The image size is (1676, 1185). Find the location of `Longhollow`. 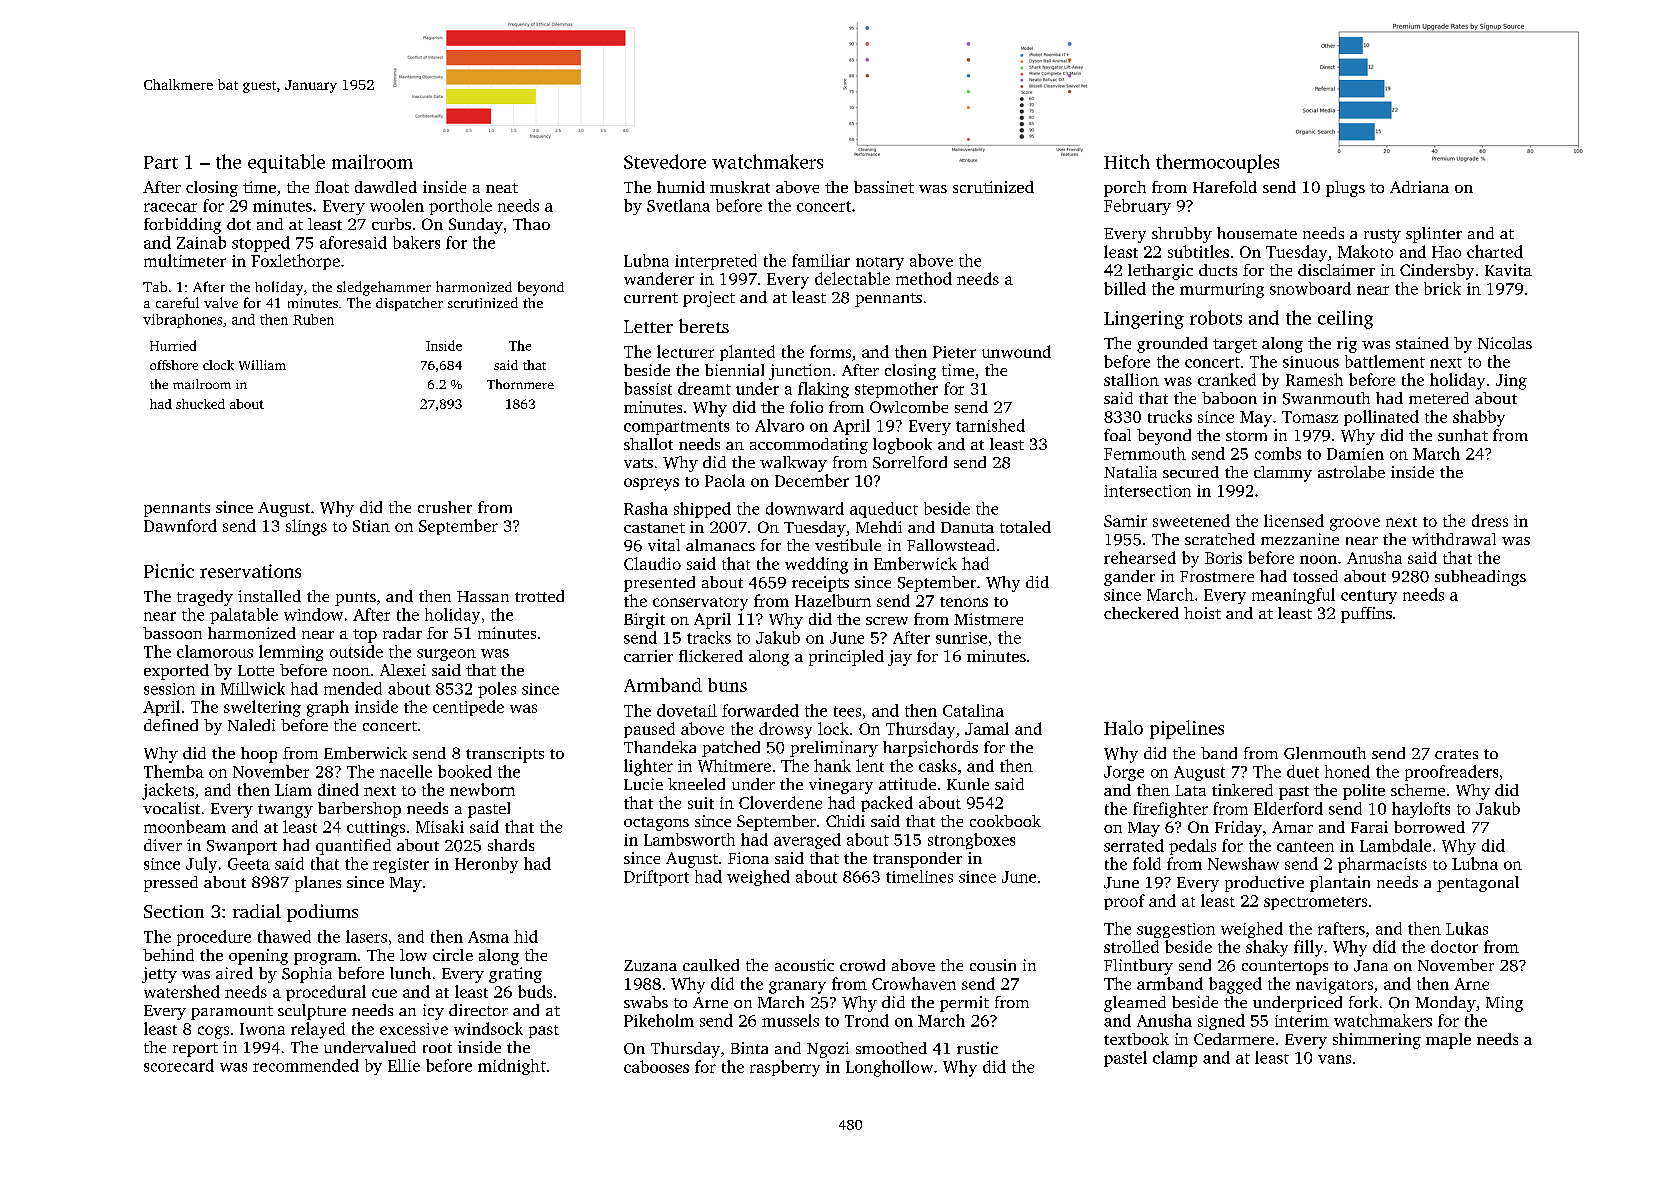

Longhollow is located at coordinates (889, 1068).
